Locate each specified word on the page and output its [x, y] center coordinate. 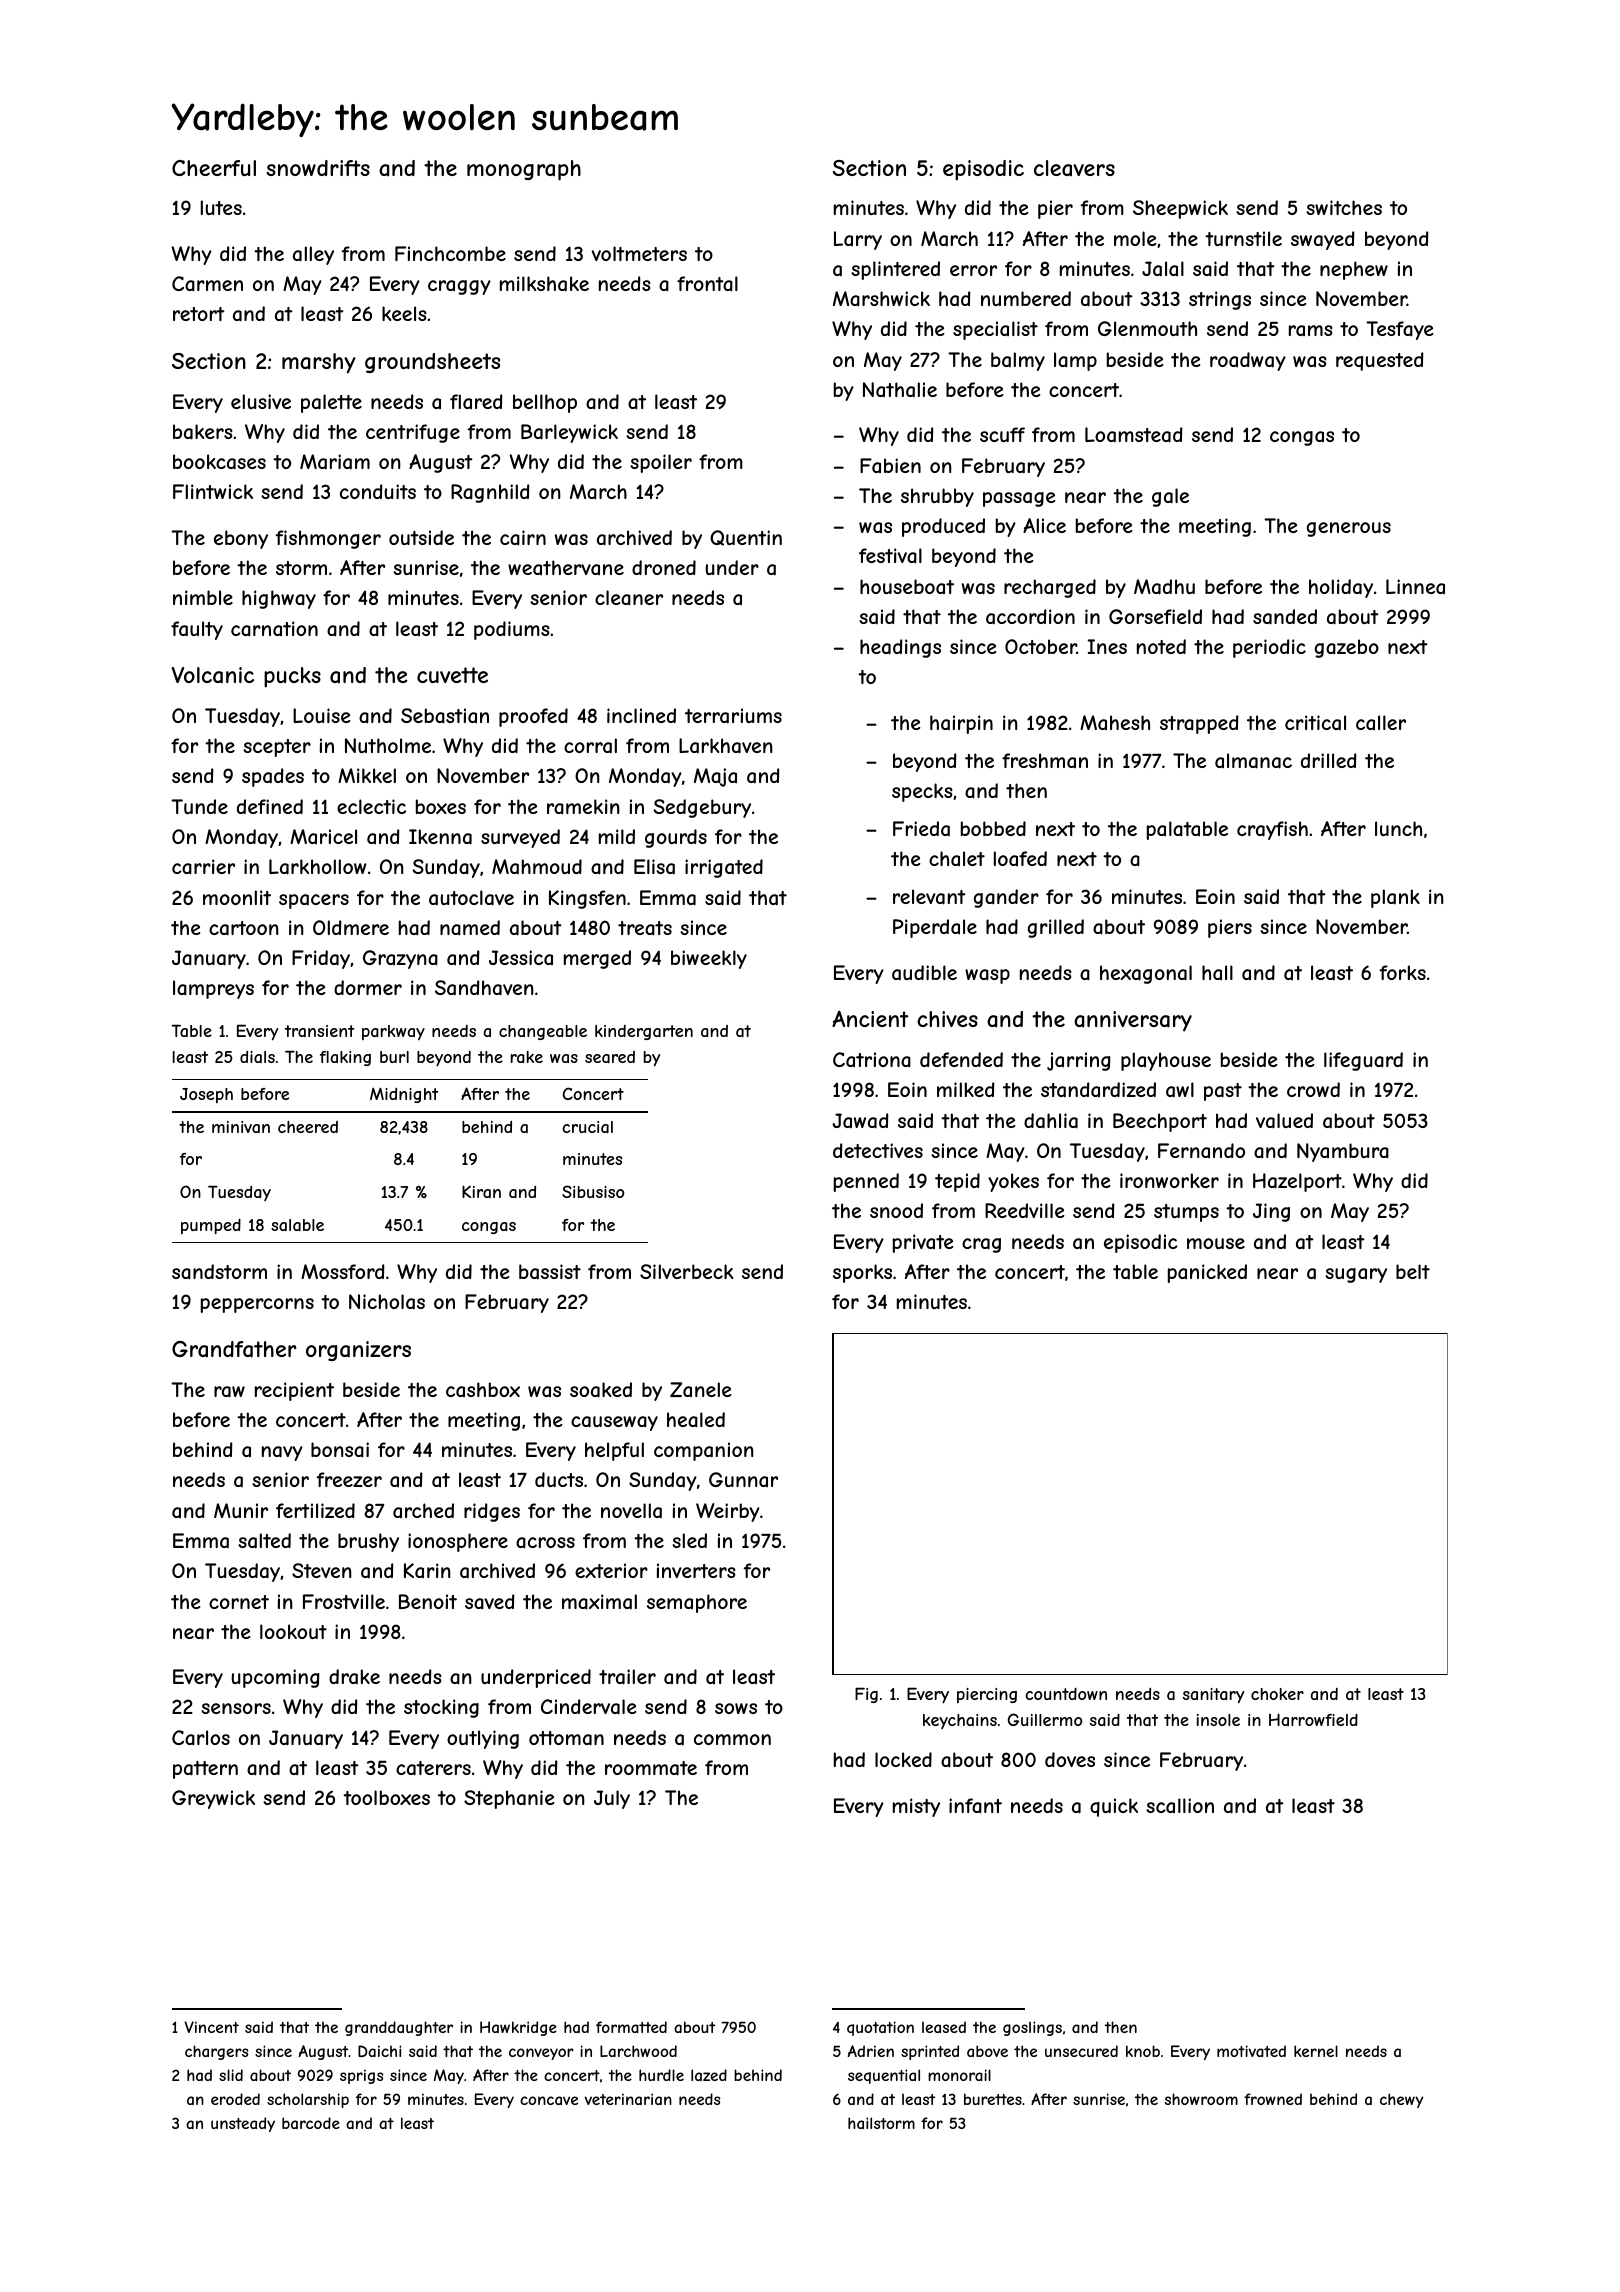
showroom [1201, 2099]
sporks [862, 1273]
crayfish [1272, 830]
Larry [858, 240]
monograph [524, 170]
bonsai [340, 1450]
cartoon [244, 928]
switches [1344, 207]
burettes [993, 2099]
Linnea [1415, 586]
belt [1413, 1271]
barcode [311, 2123]
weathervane [566, 567]
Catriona [872, 1060]
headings [900, 648]
